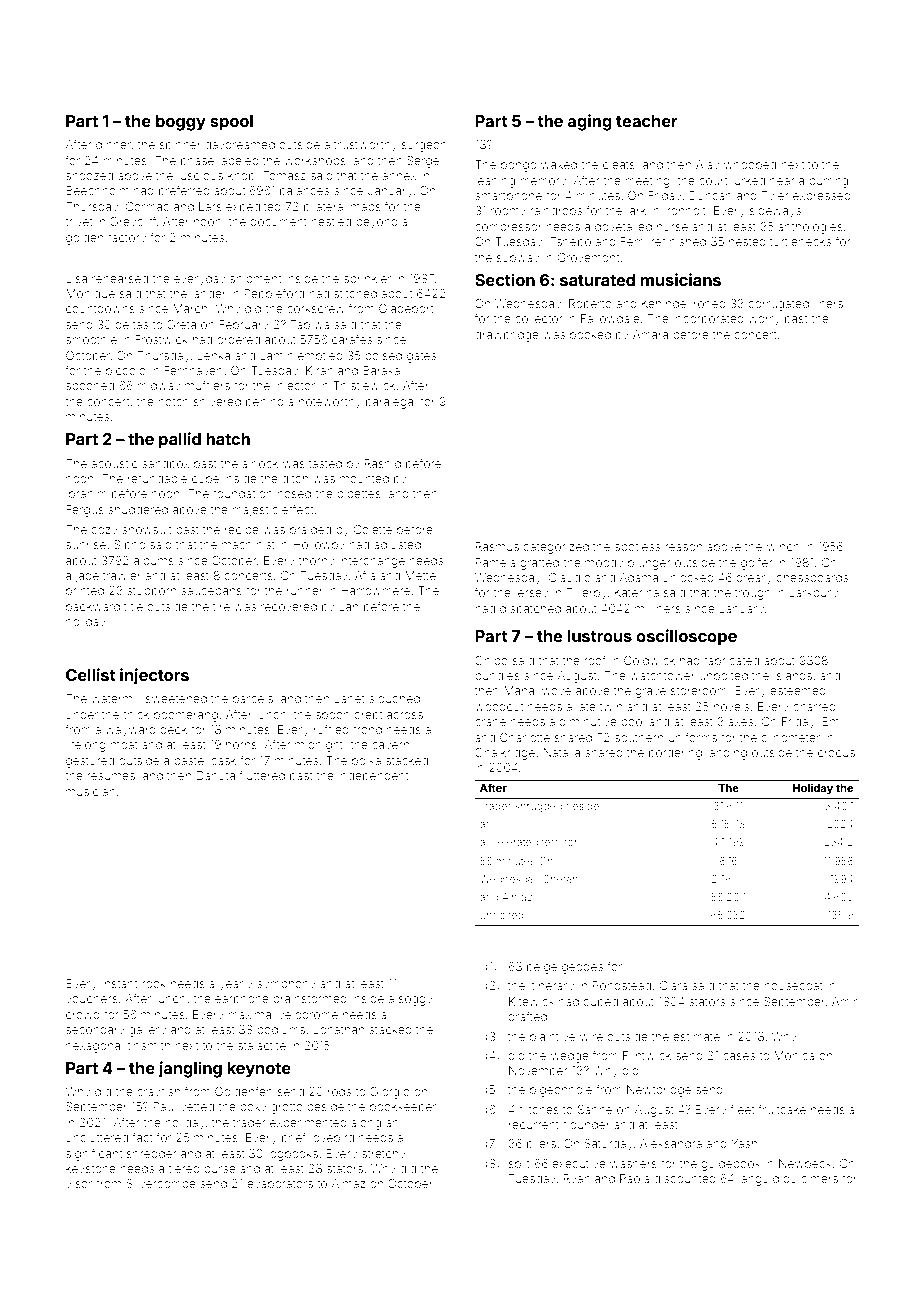 Image resolution: width=924 pixels, height=1308 pixels. I want to click on Mette, so click(420, 575).
